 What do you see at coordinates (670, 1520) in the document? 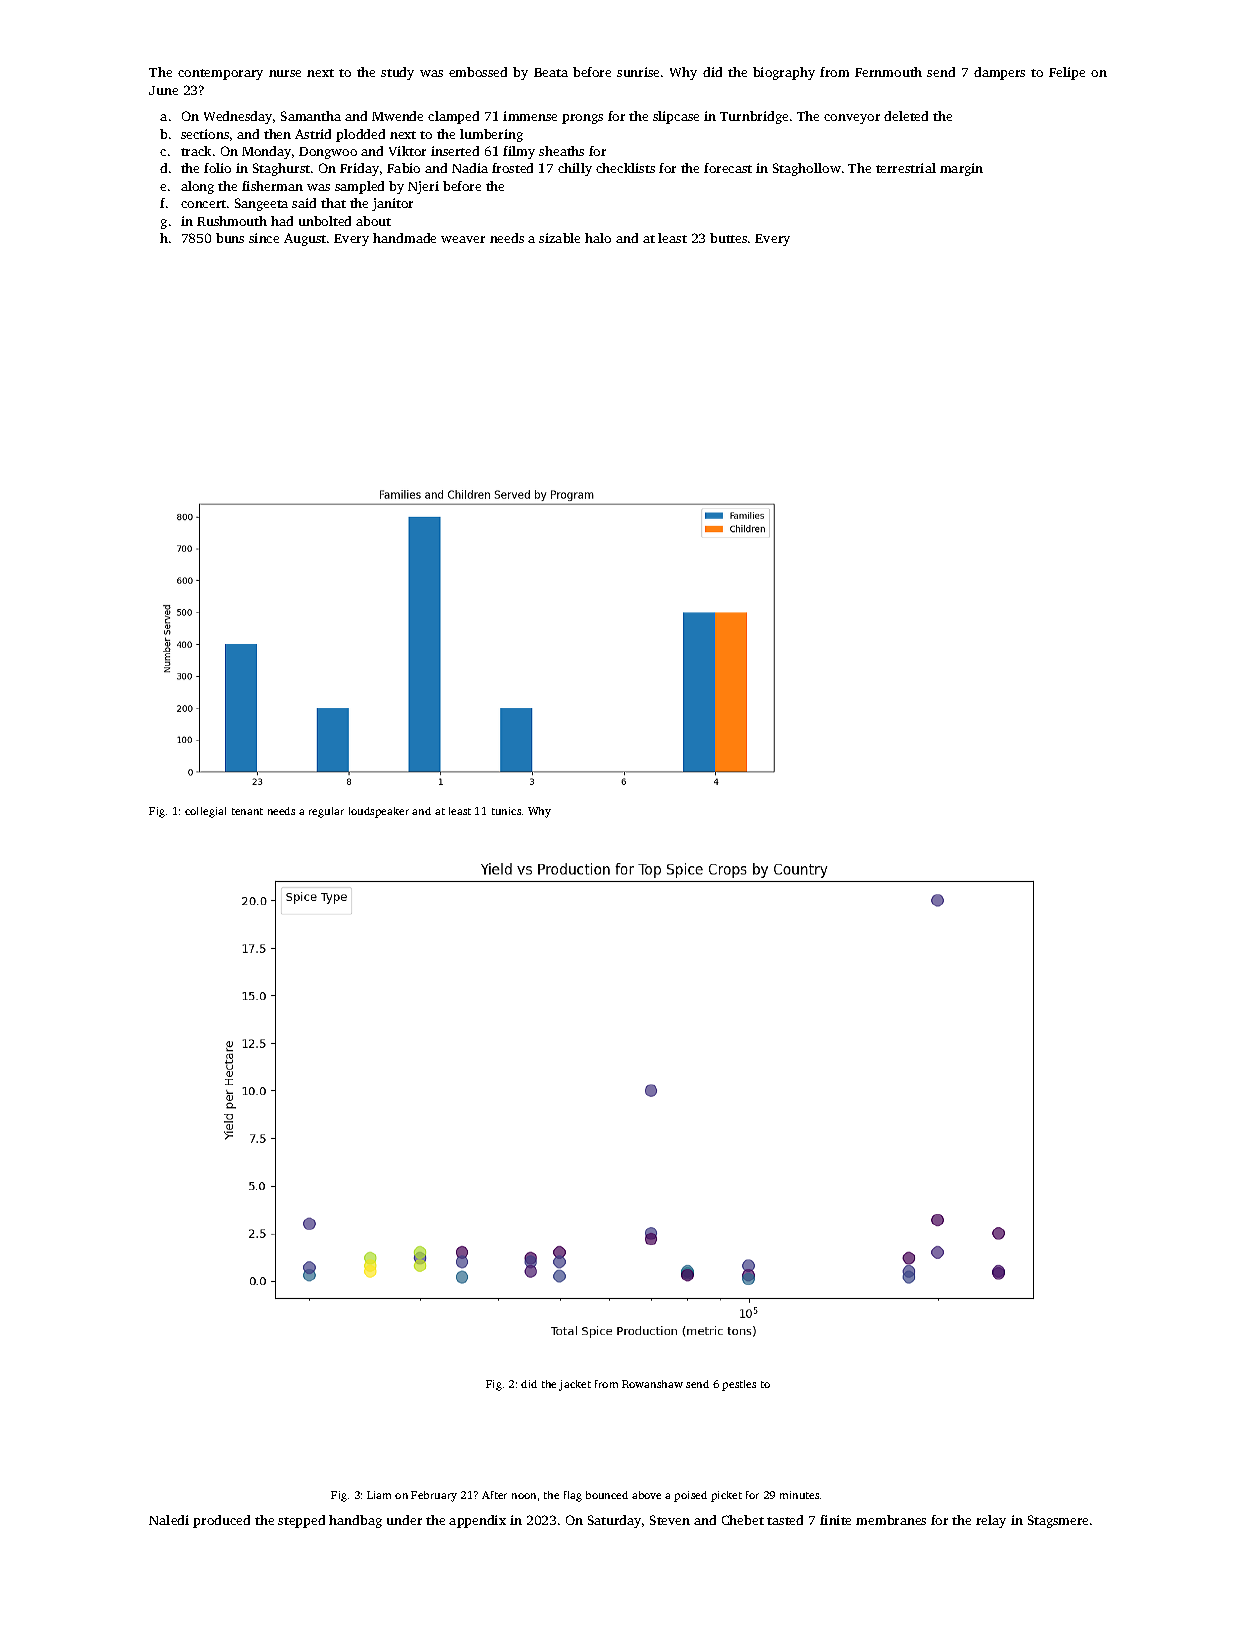
I see `Steven` at bounding box center [670, 1520].
